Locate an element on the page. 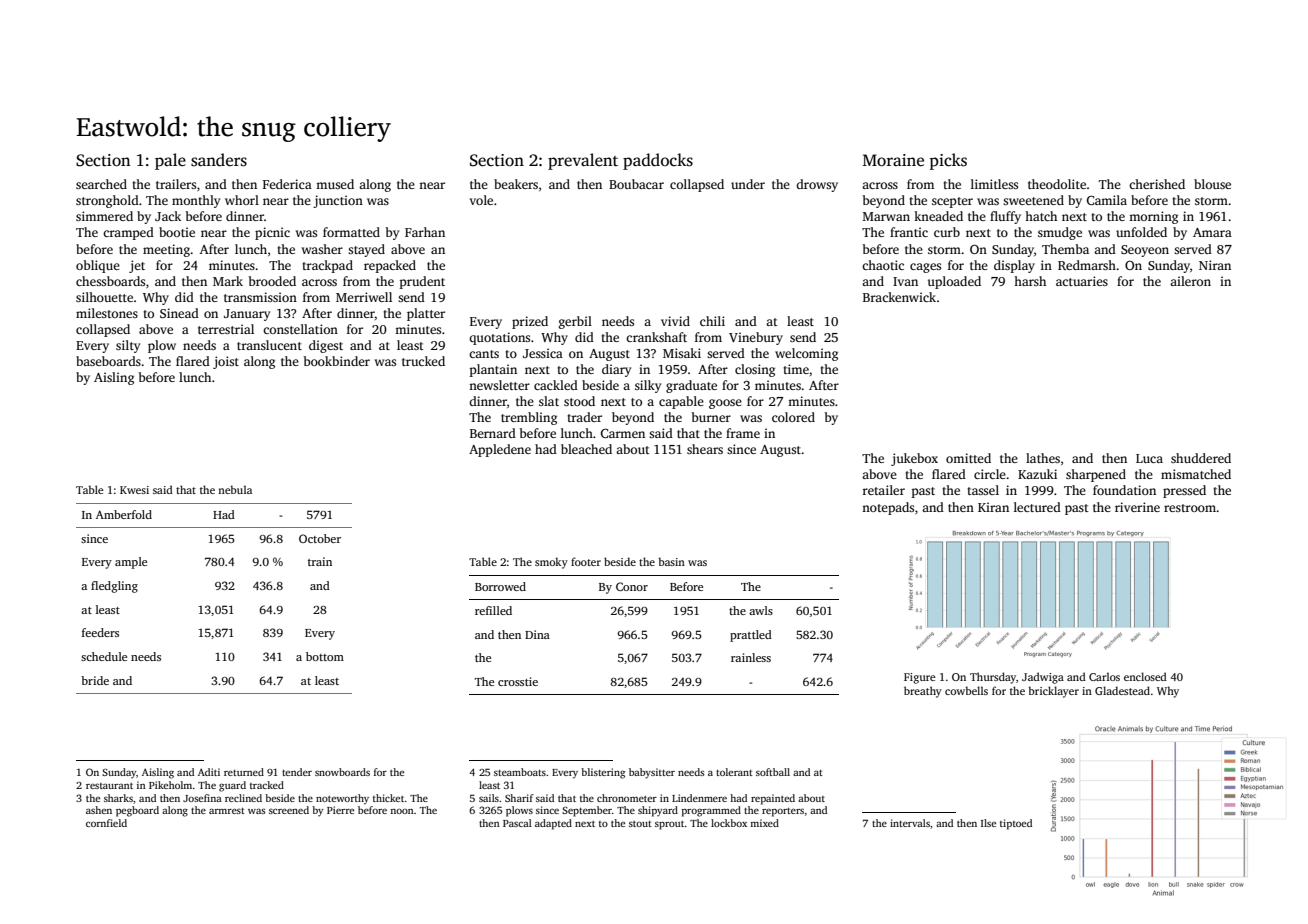  Dina is located at coordinates (537, 634).
